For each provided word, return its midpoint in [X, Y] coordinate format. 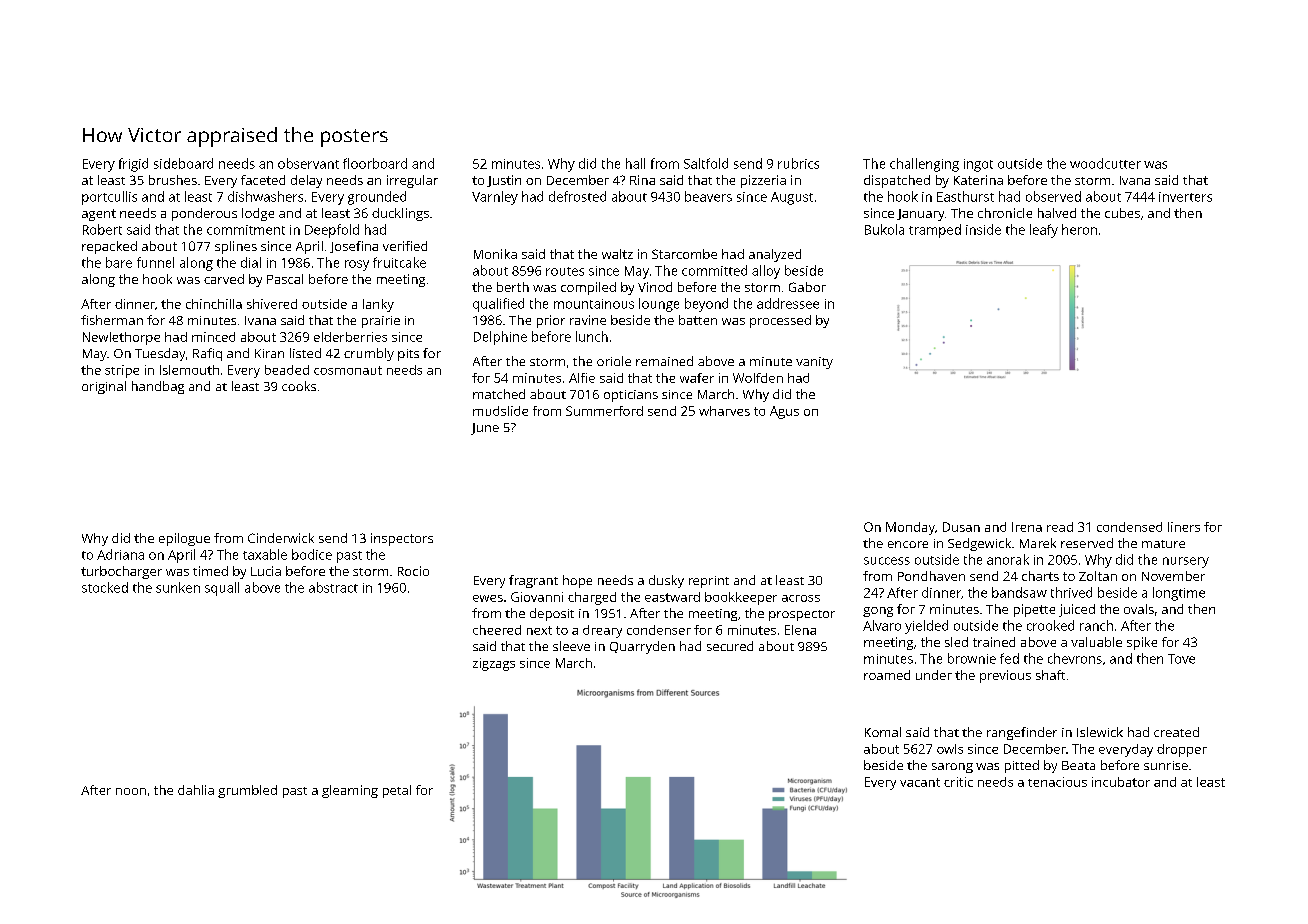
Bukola [884, 229]
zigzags [494, 664]
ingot [978, 165]
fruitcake [399, 262]
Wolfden [758, 378]
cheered [497, 630]
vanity [814, 363]
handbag [158, 387]
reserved [1087, 543]
